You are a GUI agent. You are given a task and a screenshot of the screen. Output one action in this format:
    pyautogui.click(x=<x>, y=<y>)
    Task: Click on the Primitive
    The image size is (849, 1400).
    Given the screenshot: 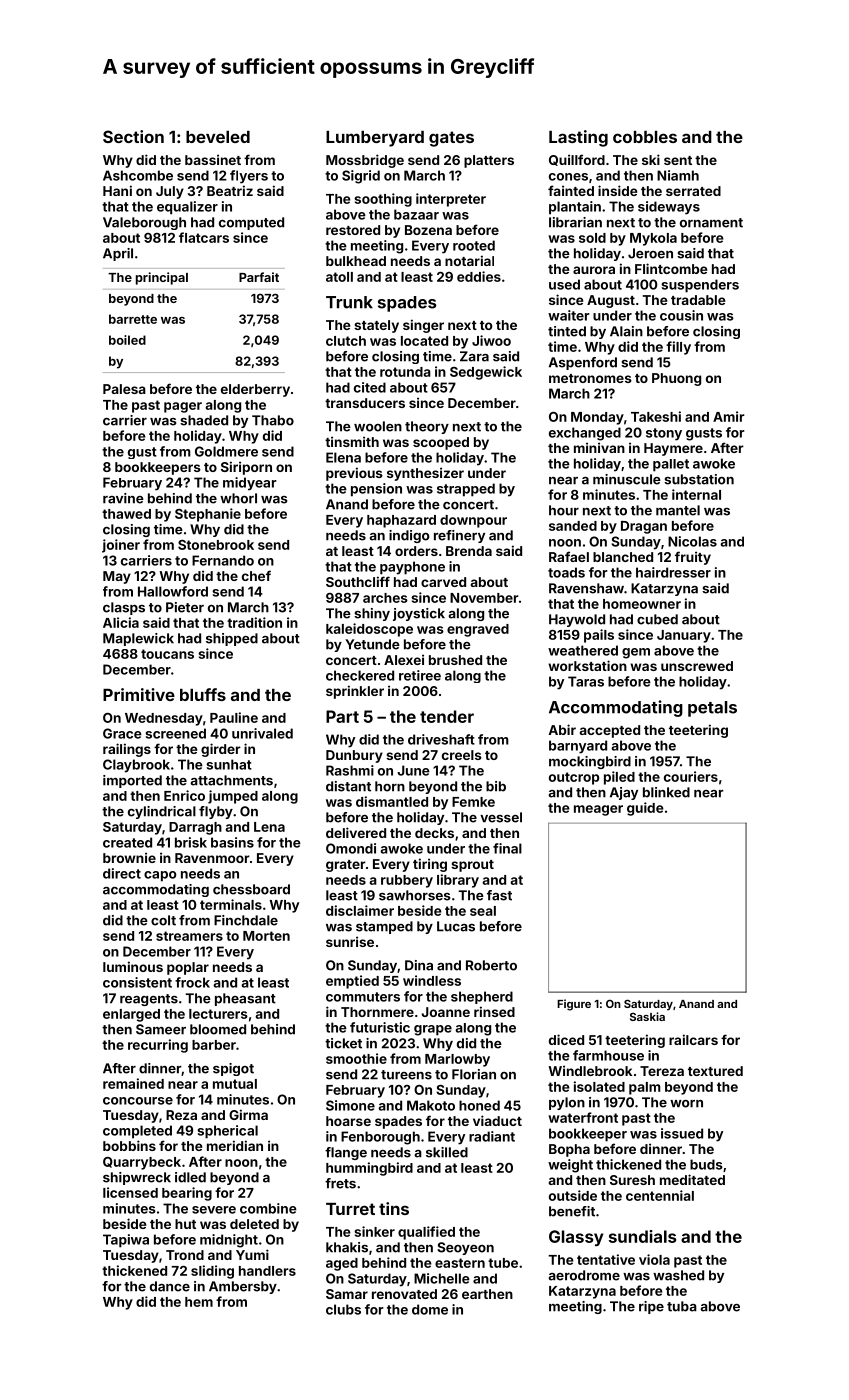 What is the action you would take?
    pyautogui.click(x=139, y=694)
